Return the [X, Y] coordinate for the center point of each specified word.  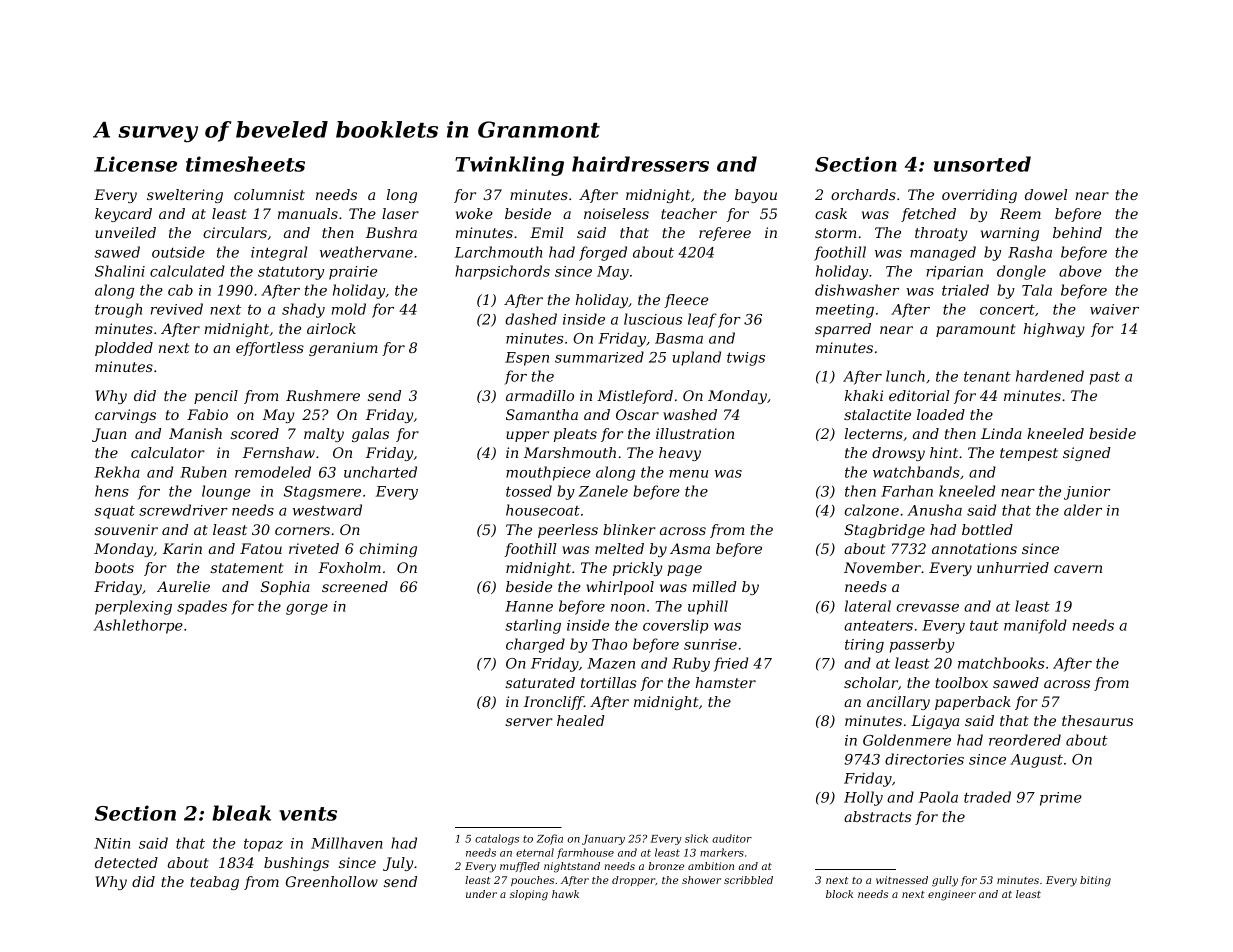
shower [701, 880]
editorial [919, 395]
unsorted [982, 164]
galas [370, 435]
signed [1087, 454]
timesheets [245, 164]
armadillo [540, 395]
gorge [307, 609]
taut [984, 625]
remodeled [273, 472]
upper [527, 436]
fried [731, 664]
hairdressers [640, 164]
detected [126, 862]
